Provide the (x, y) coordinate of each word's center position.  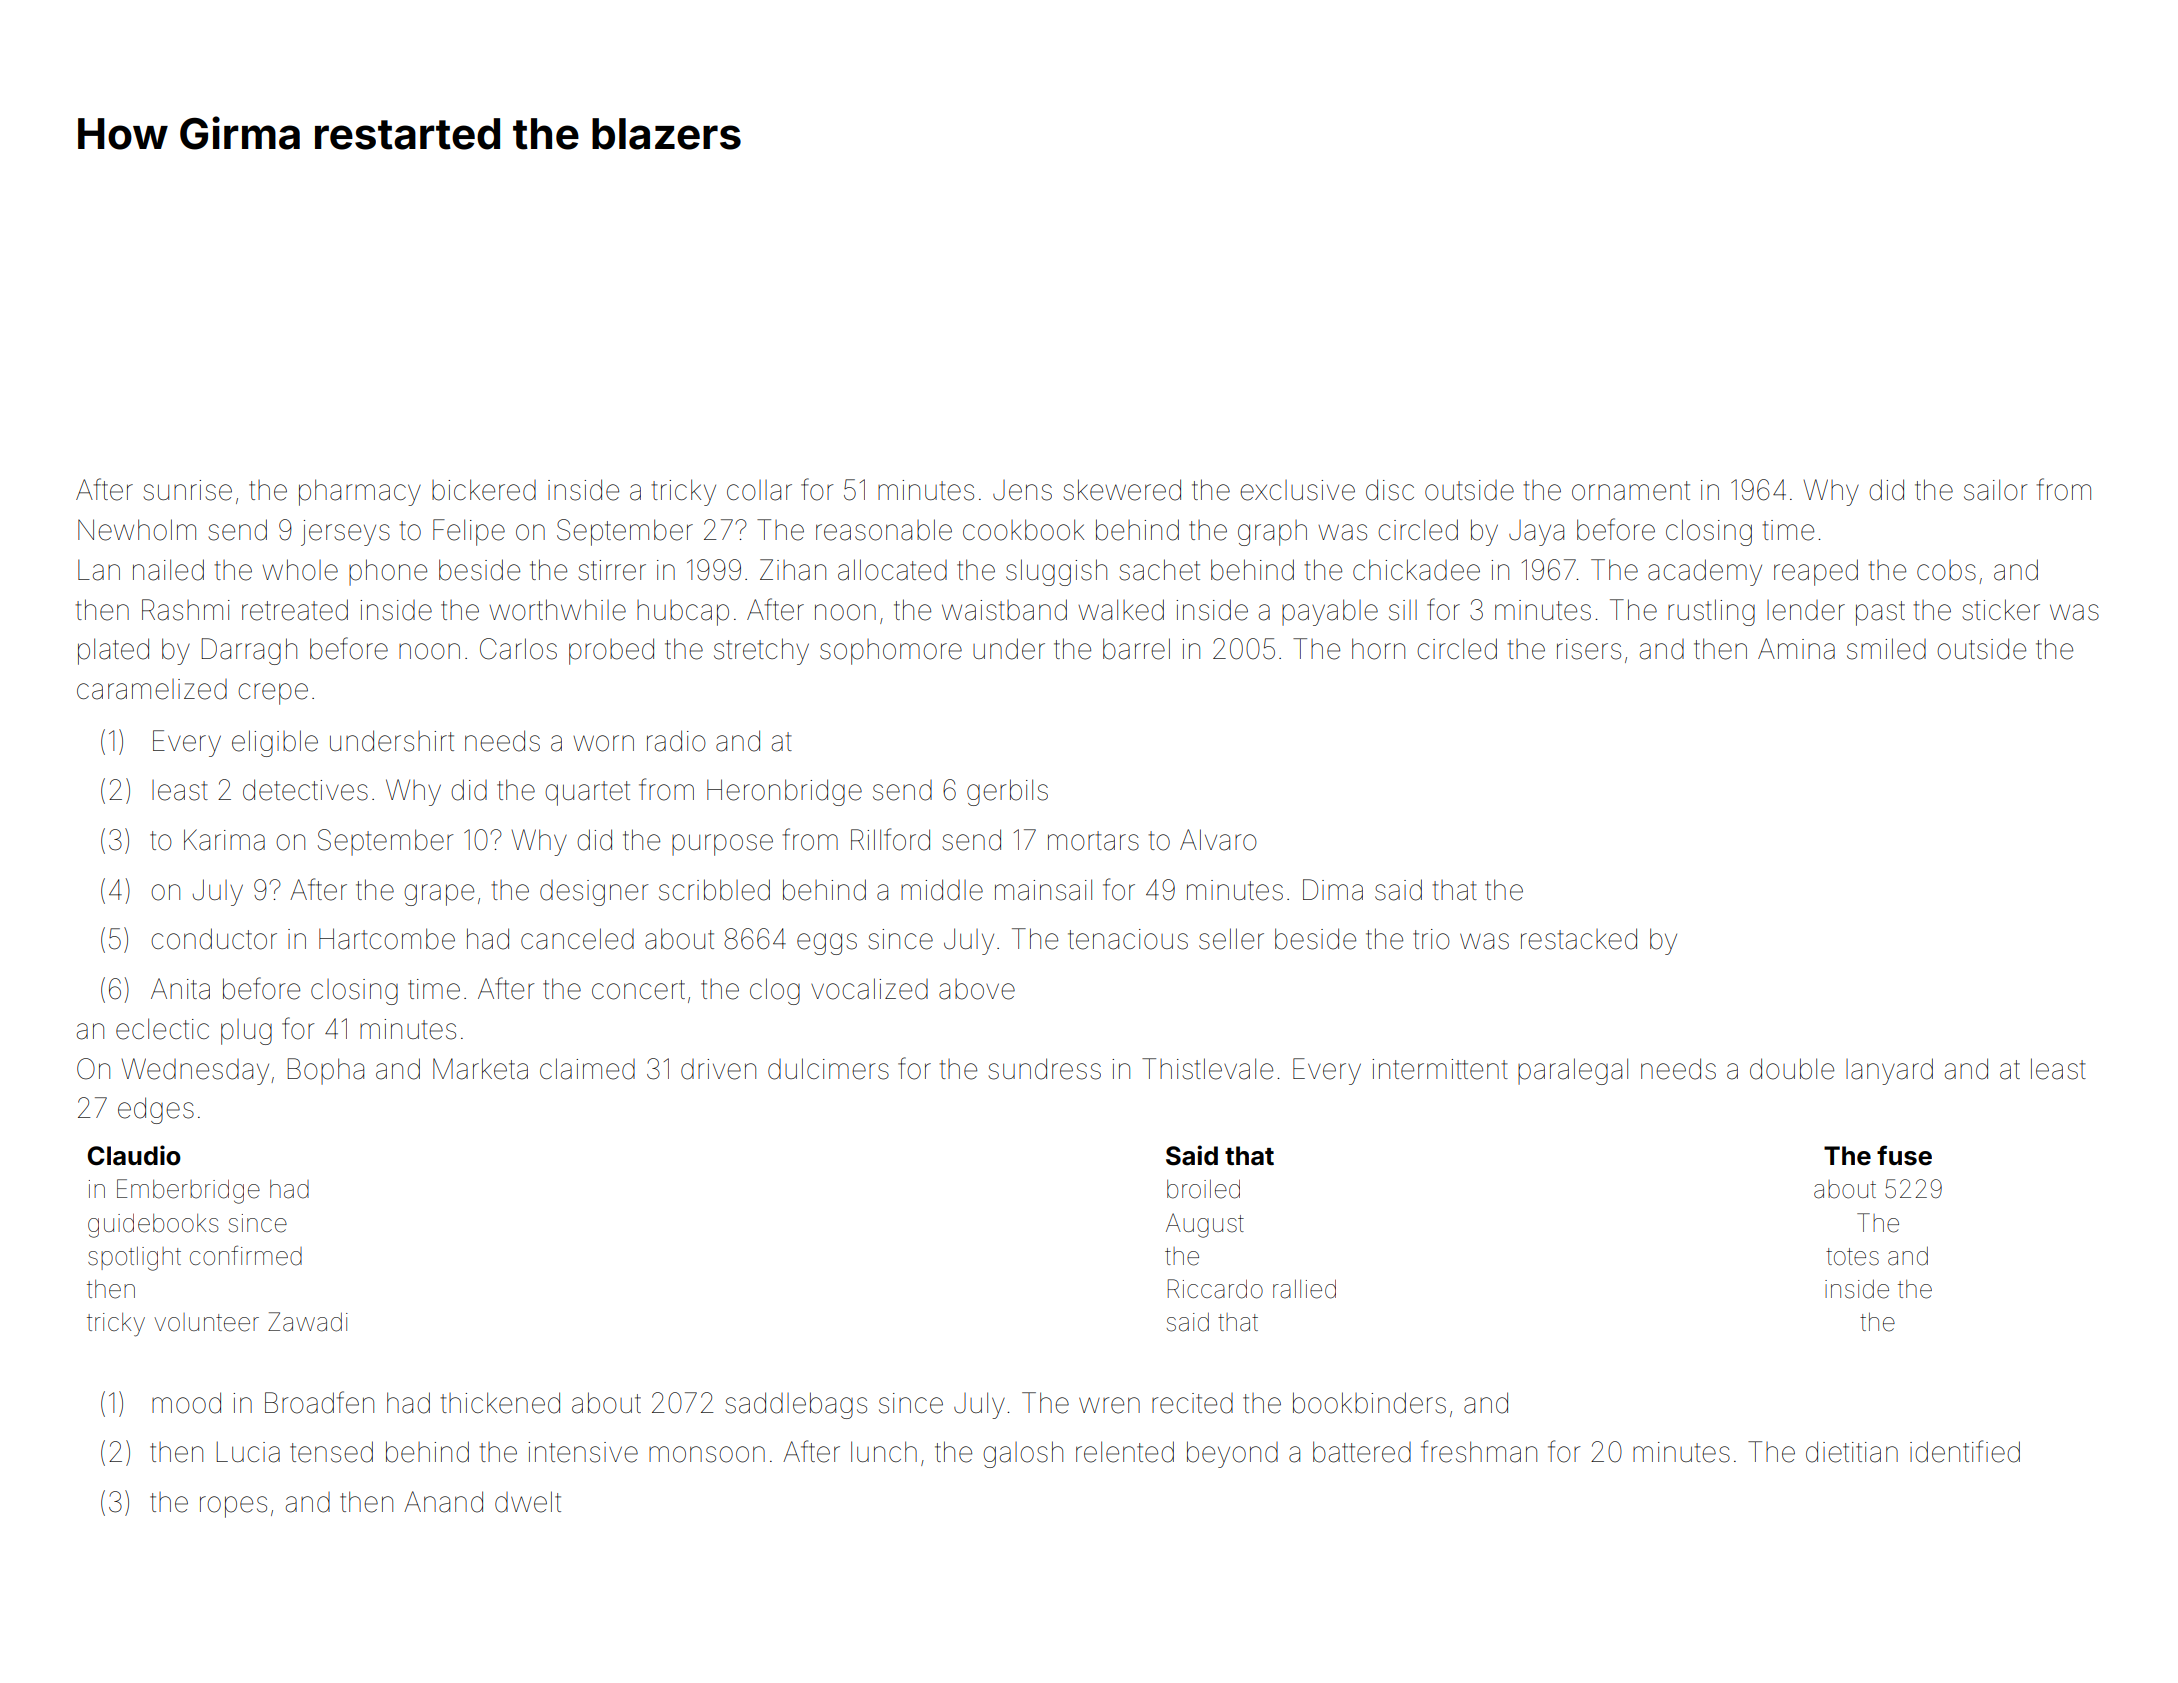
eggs (827, 944)
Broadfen (319, 1402)
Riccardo (1215, 1289)
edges (156, 1110)
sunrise (188, 490)
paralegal (1573, 1071)
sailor (1995, 490)
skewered (1122, 490)
